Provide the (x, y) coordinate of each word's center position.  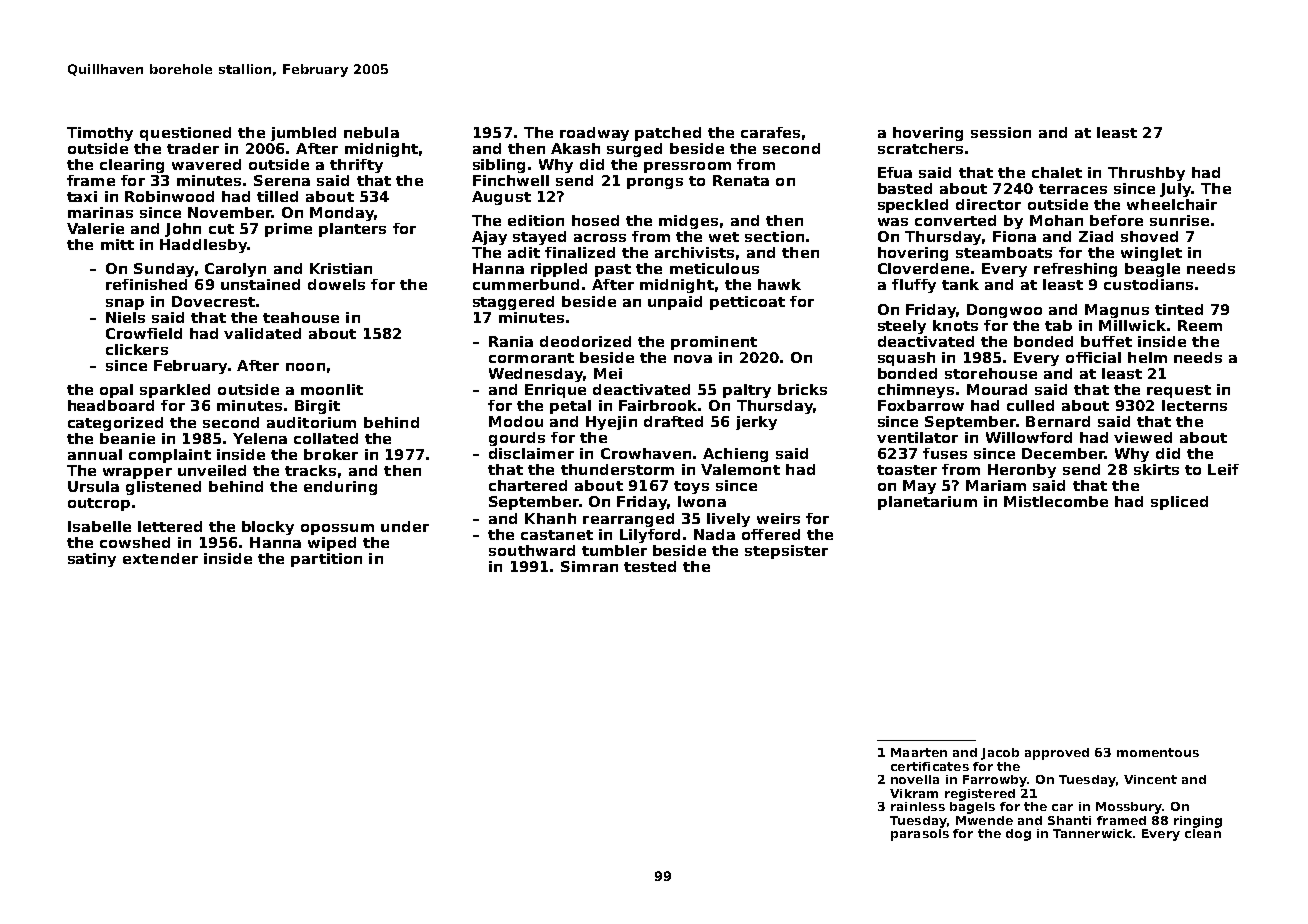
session (1001, 132)
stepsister (786, 552)
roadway (594, 134)
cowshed (135, 542)
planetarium (927, 503)
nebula (371, 132)
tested (650, 566)
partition (326, 560)
